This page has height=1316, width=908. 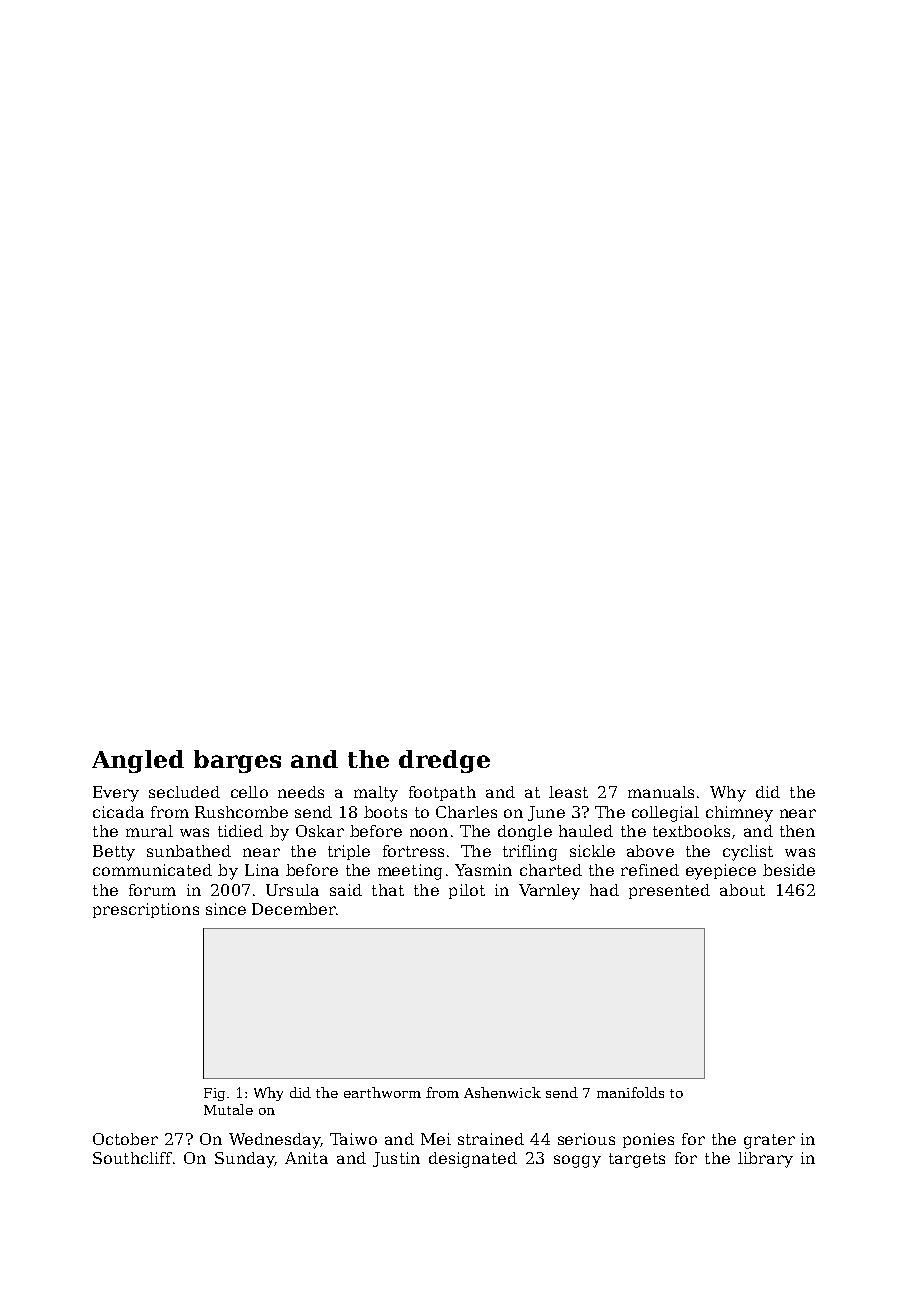 What do you see at coordinates (382, 1092) in the page?
I see `earthworm` at bounding box center [382, 1092].
